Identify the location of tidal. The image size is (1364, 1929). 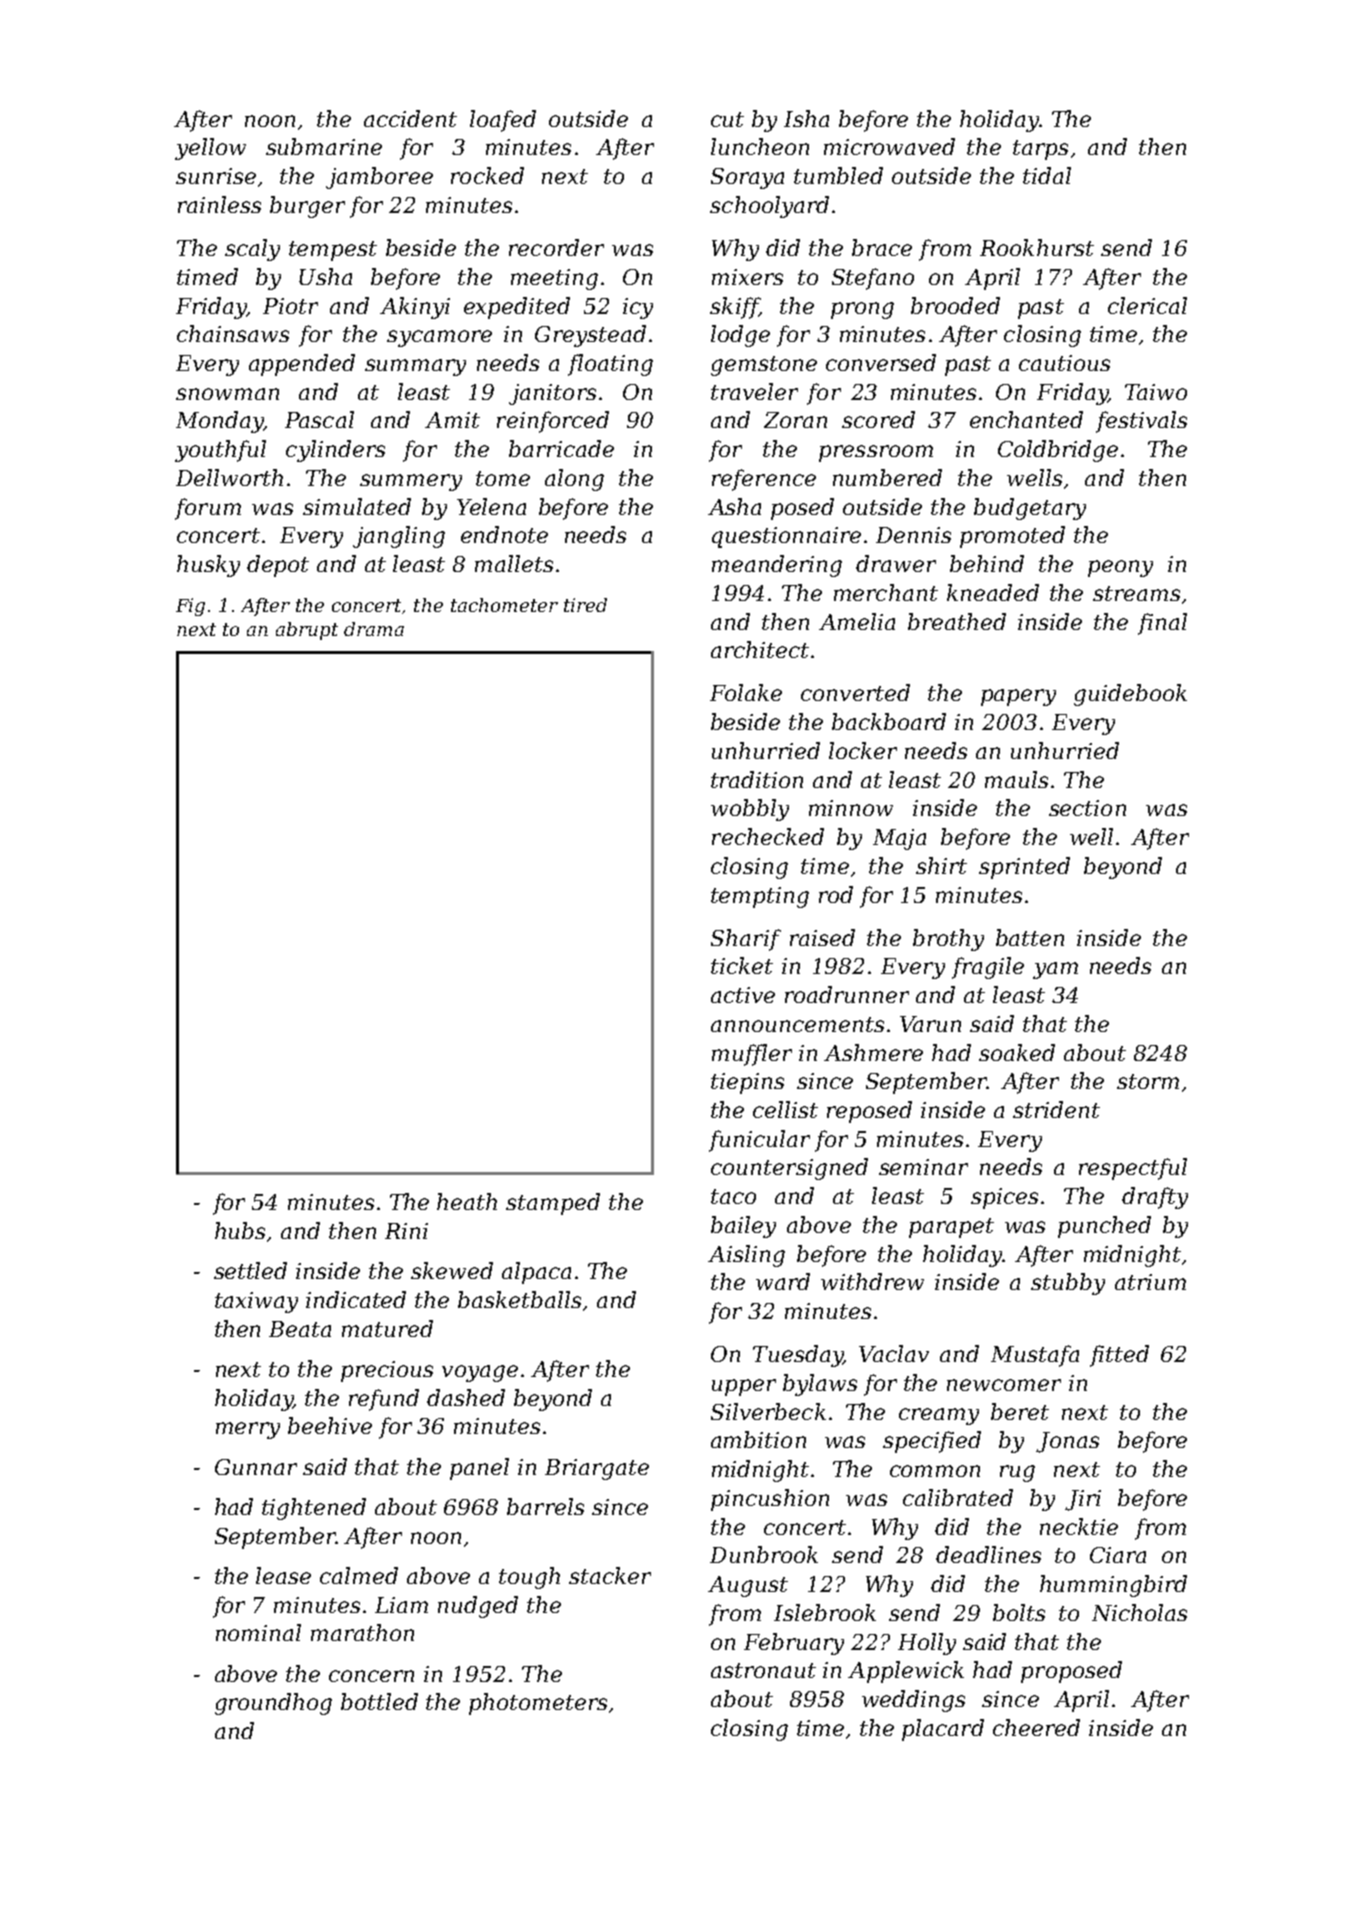
(1047, 175).
